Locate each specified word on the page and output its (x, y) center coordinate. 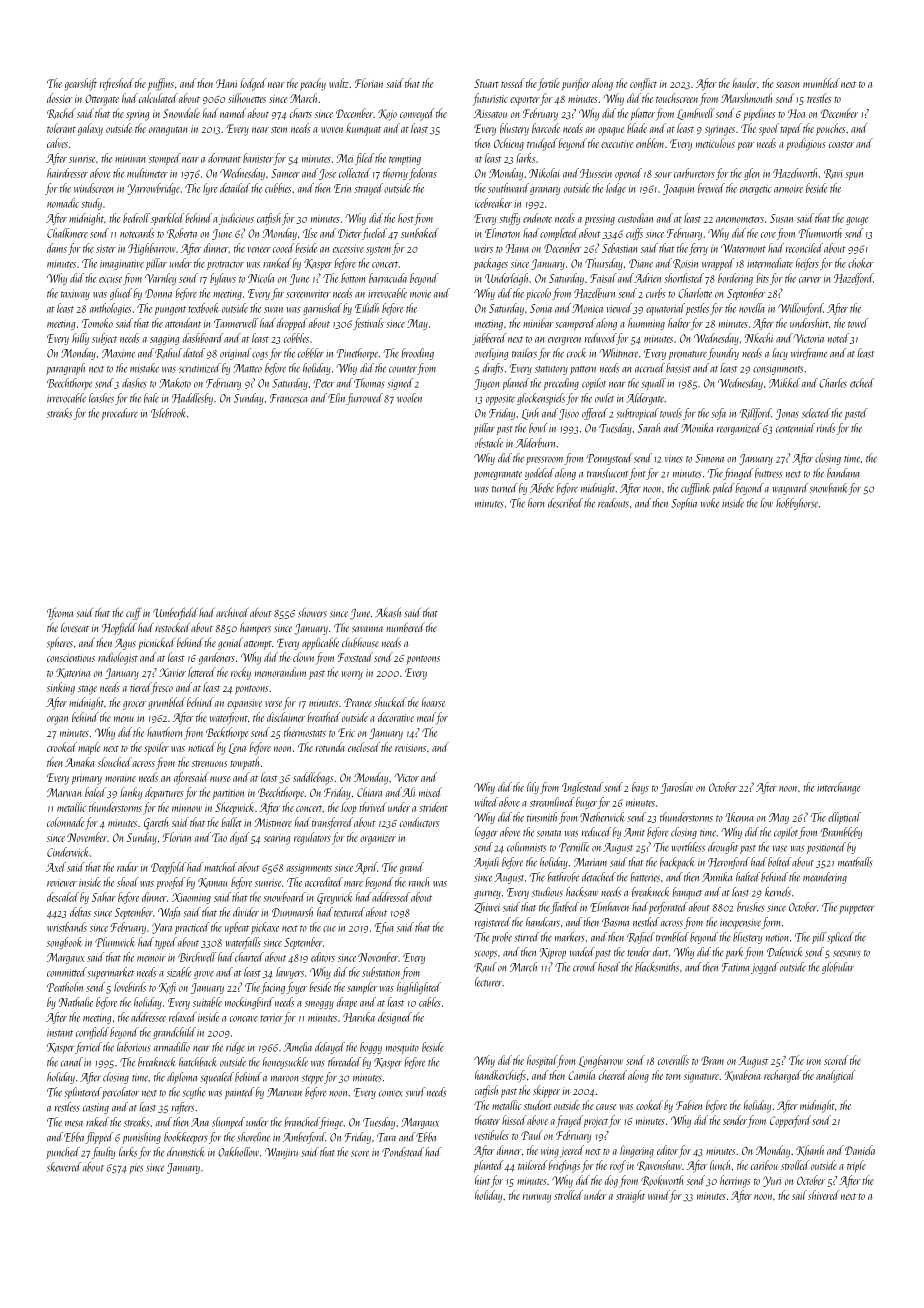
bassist (678, 368)
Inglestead (582, 788)
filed (364, 159)
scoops (485, 954)
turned (505, 488)
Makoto (175, 383)
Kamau (212, 883)
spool (769, 129)
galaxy (90, 129)
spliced (840, 938)
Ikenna (740, 817)
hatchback (197, 1062)
